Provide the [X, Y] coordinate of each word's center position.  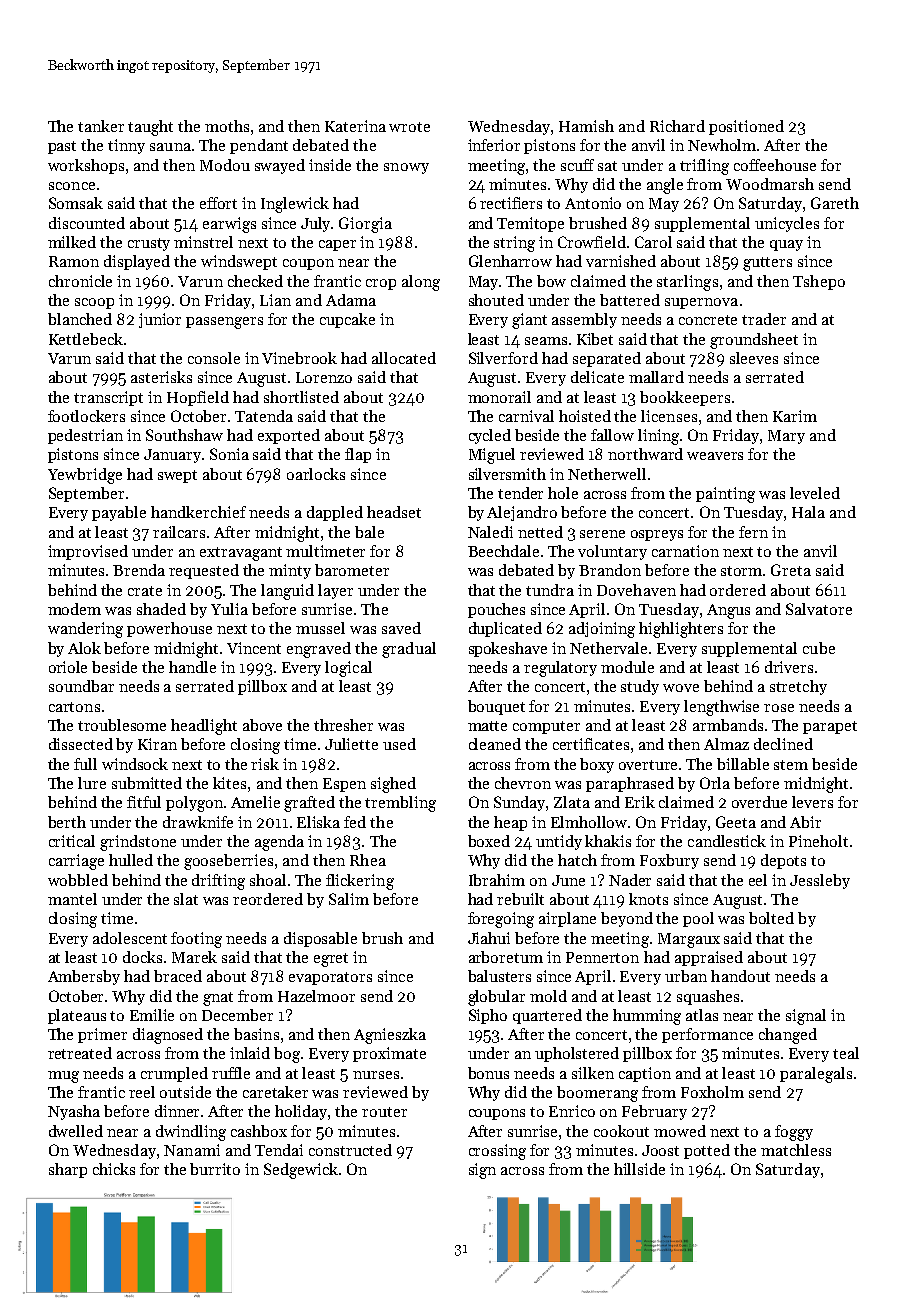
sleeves [754, 358]
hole [563, 493]
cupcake [347, 320]
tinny [126, 146]
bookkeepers [685, 398]
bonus [488, 1073]
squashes [708, 997]
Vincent [254, 648]
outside [185, 1092]
